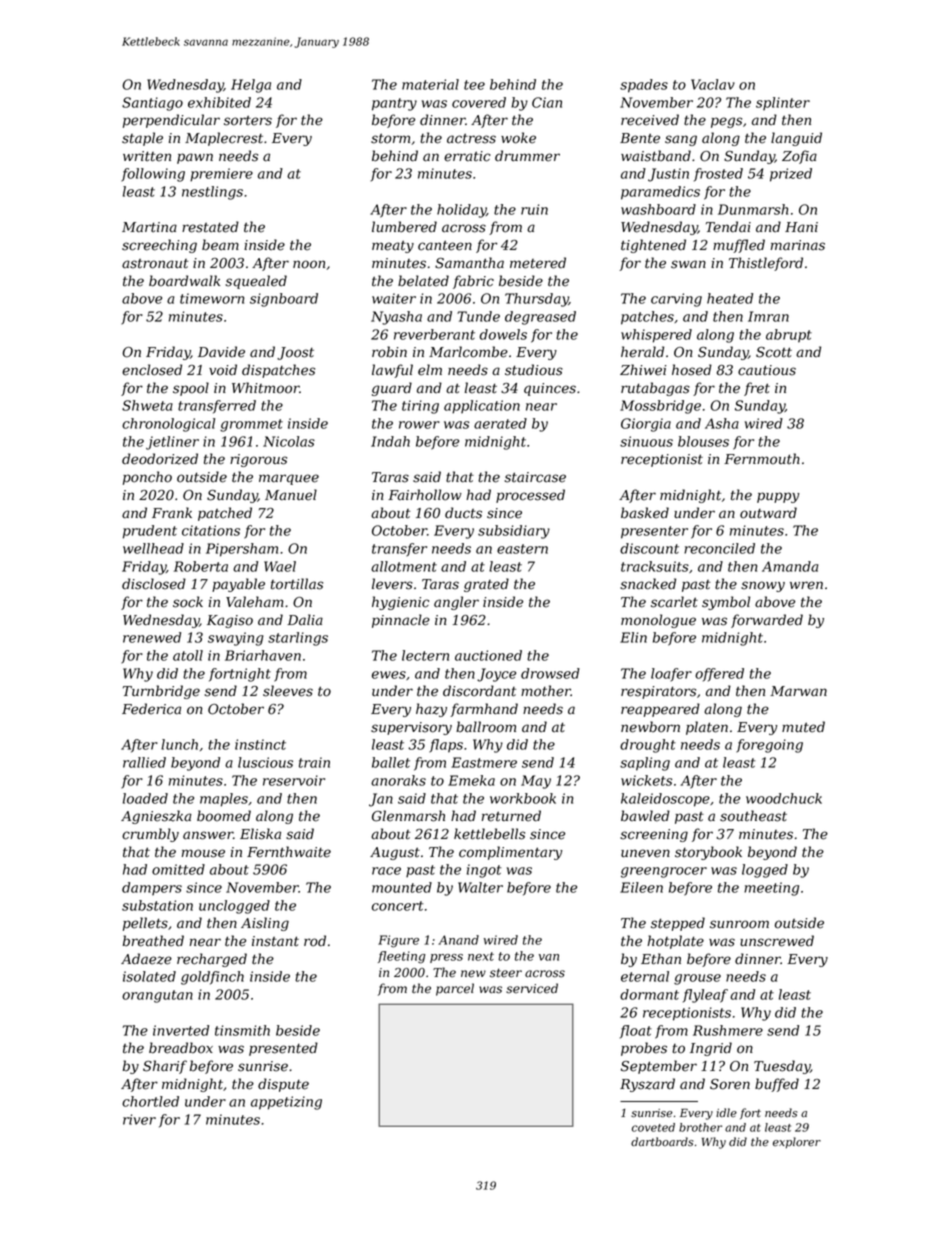 This image has height=1233, width=952. What do you see at coordinates (534, 209) in the image?
I see `ruin` at bounding box center [534, 209].
